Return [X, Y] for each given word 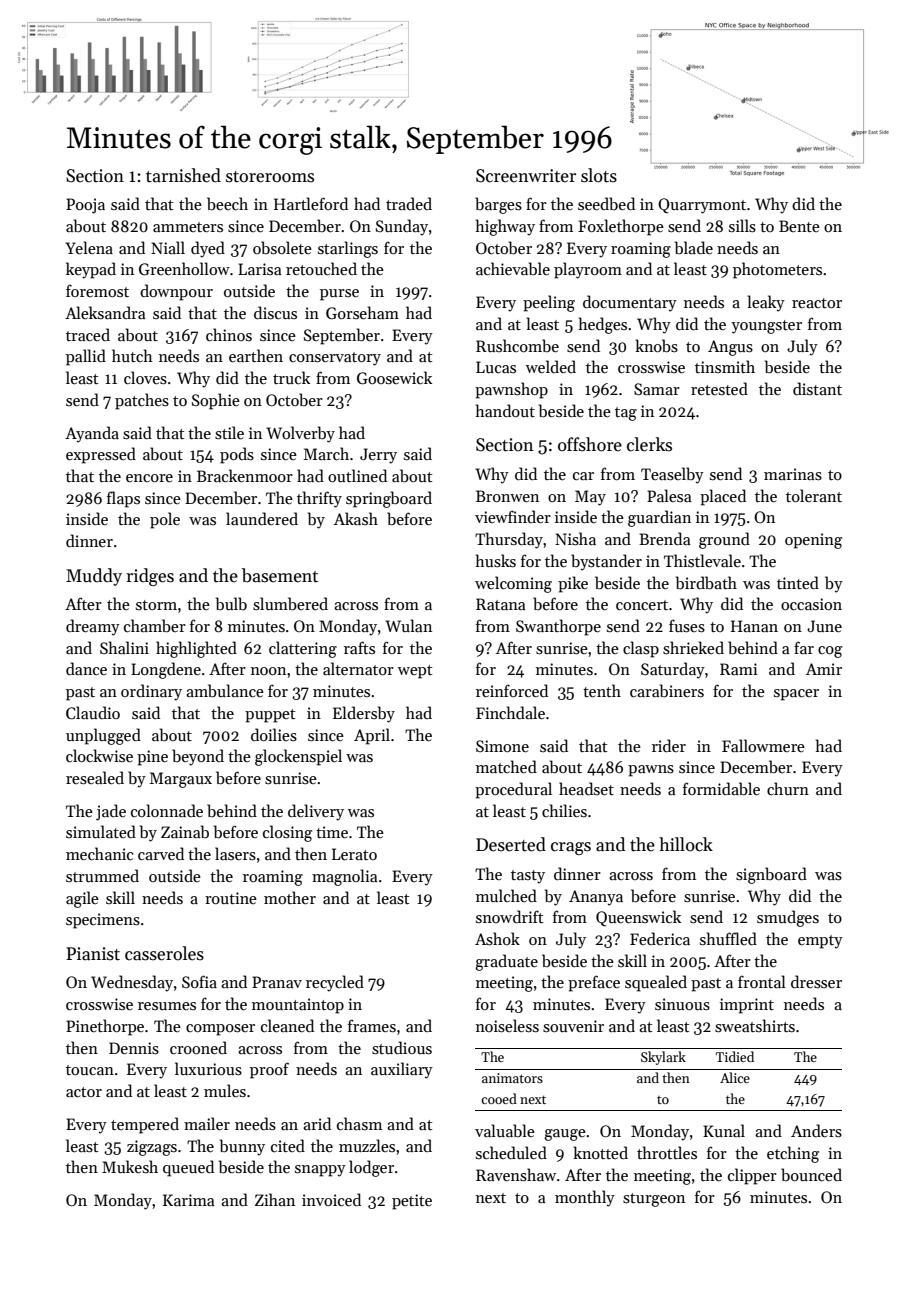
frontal [762, 981]
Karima [189, 1200]
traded [409, 203]
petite [412, 1202]
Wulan [408, 625]
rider [669, 745]
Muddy [94, 577]
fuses [687, 626]
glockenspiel [298, 757]
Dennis [134, 1048]
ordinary [151, 692]
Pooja [85, 206]
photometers [777, 270]
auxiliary [402, 1070]
